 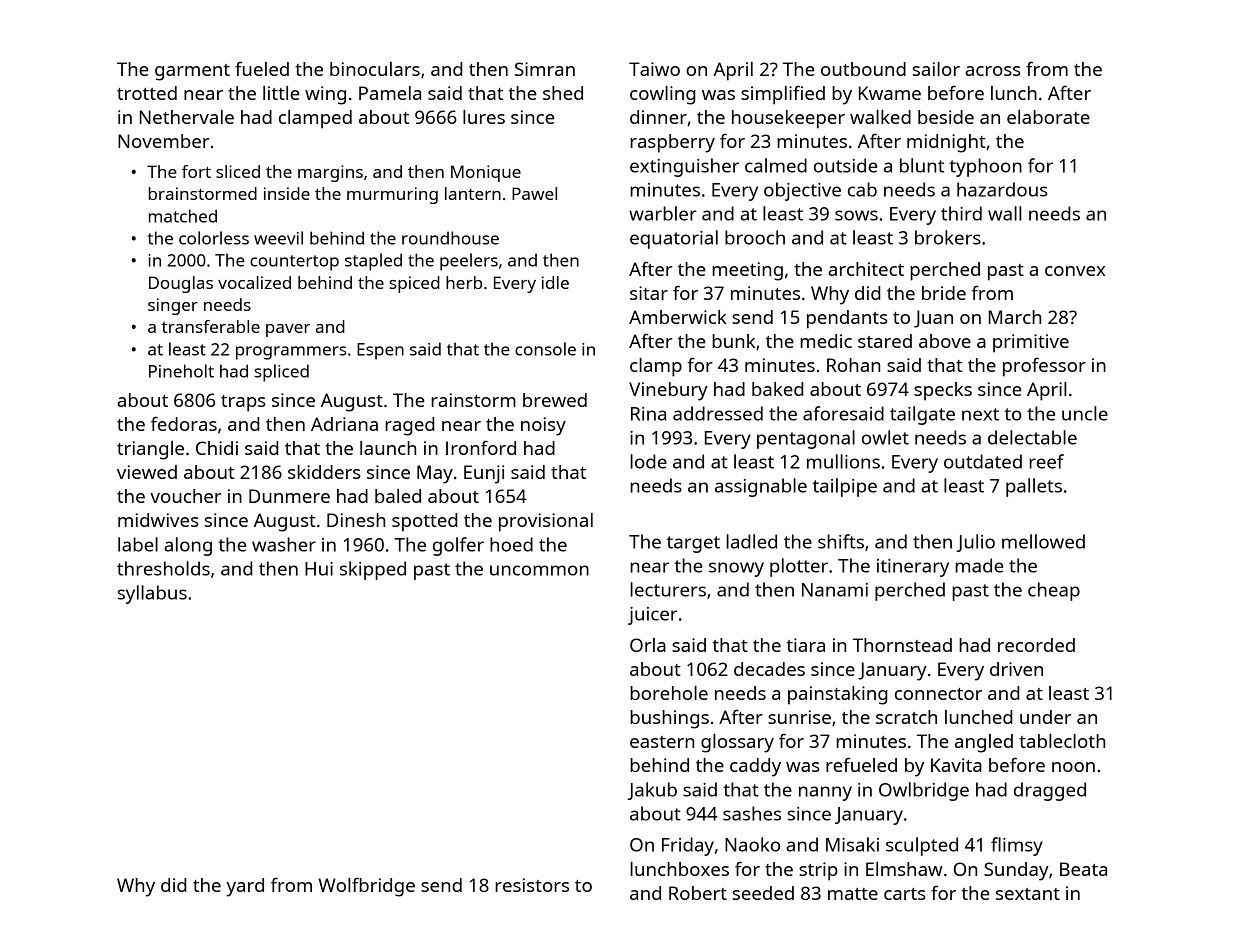 I want to click on Taiwo, so click(x=654, y=69).
